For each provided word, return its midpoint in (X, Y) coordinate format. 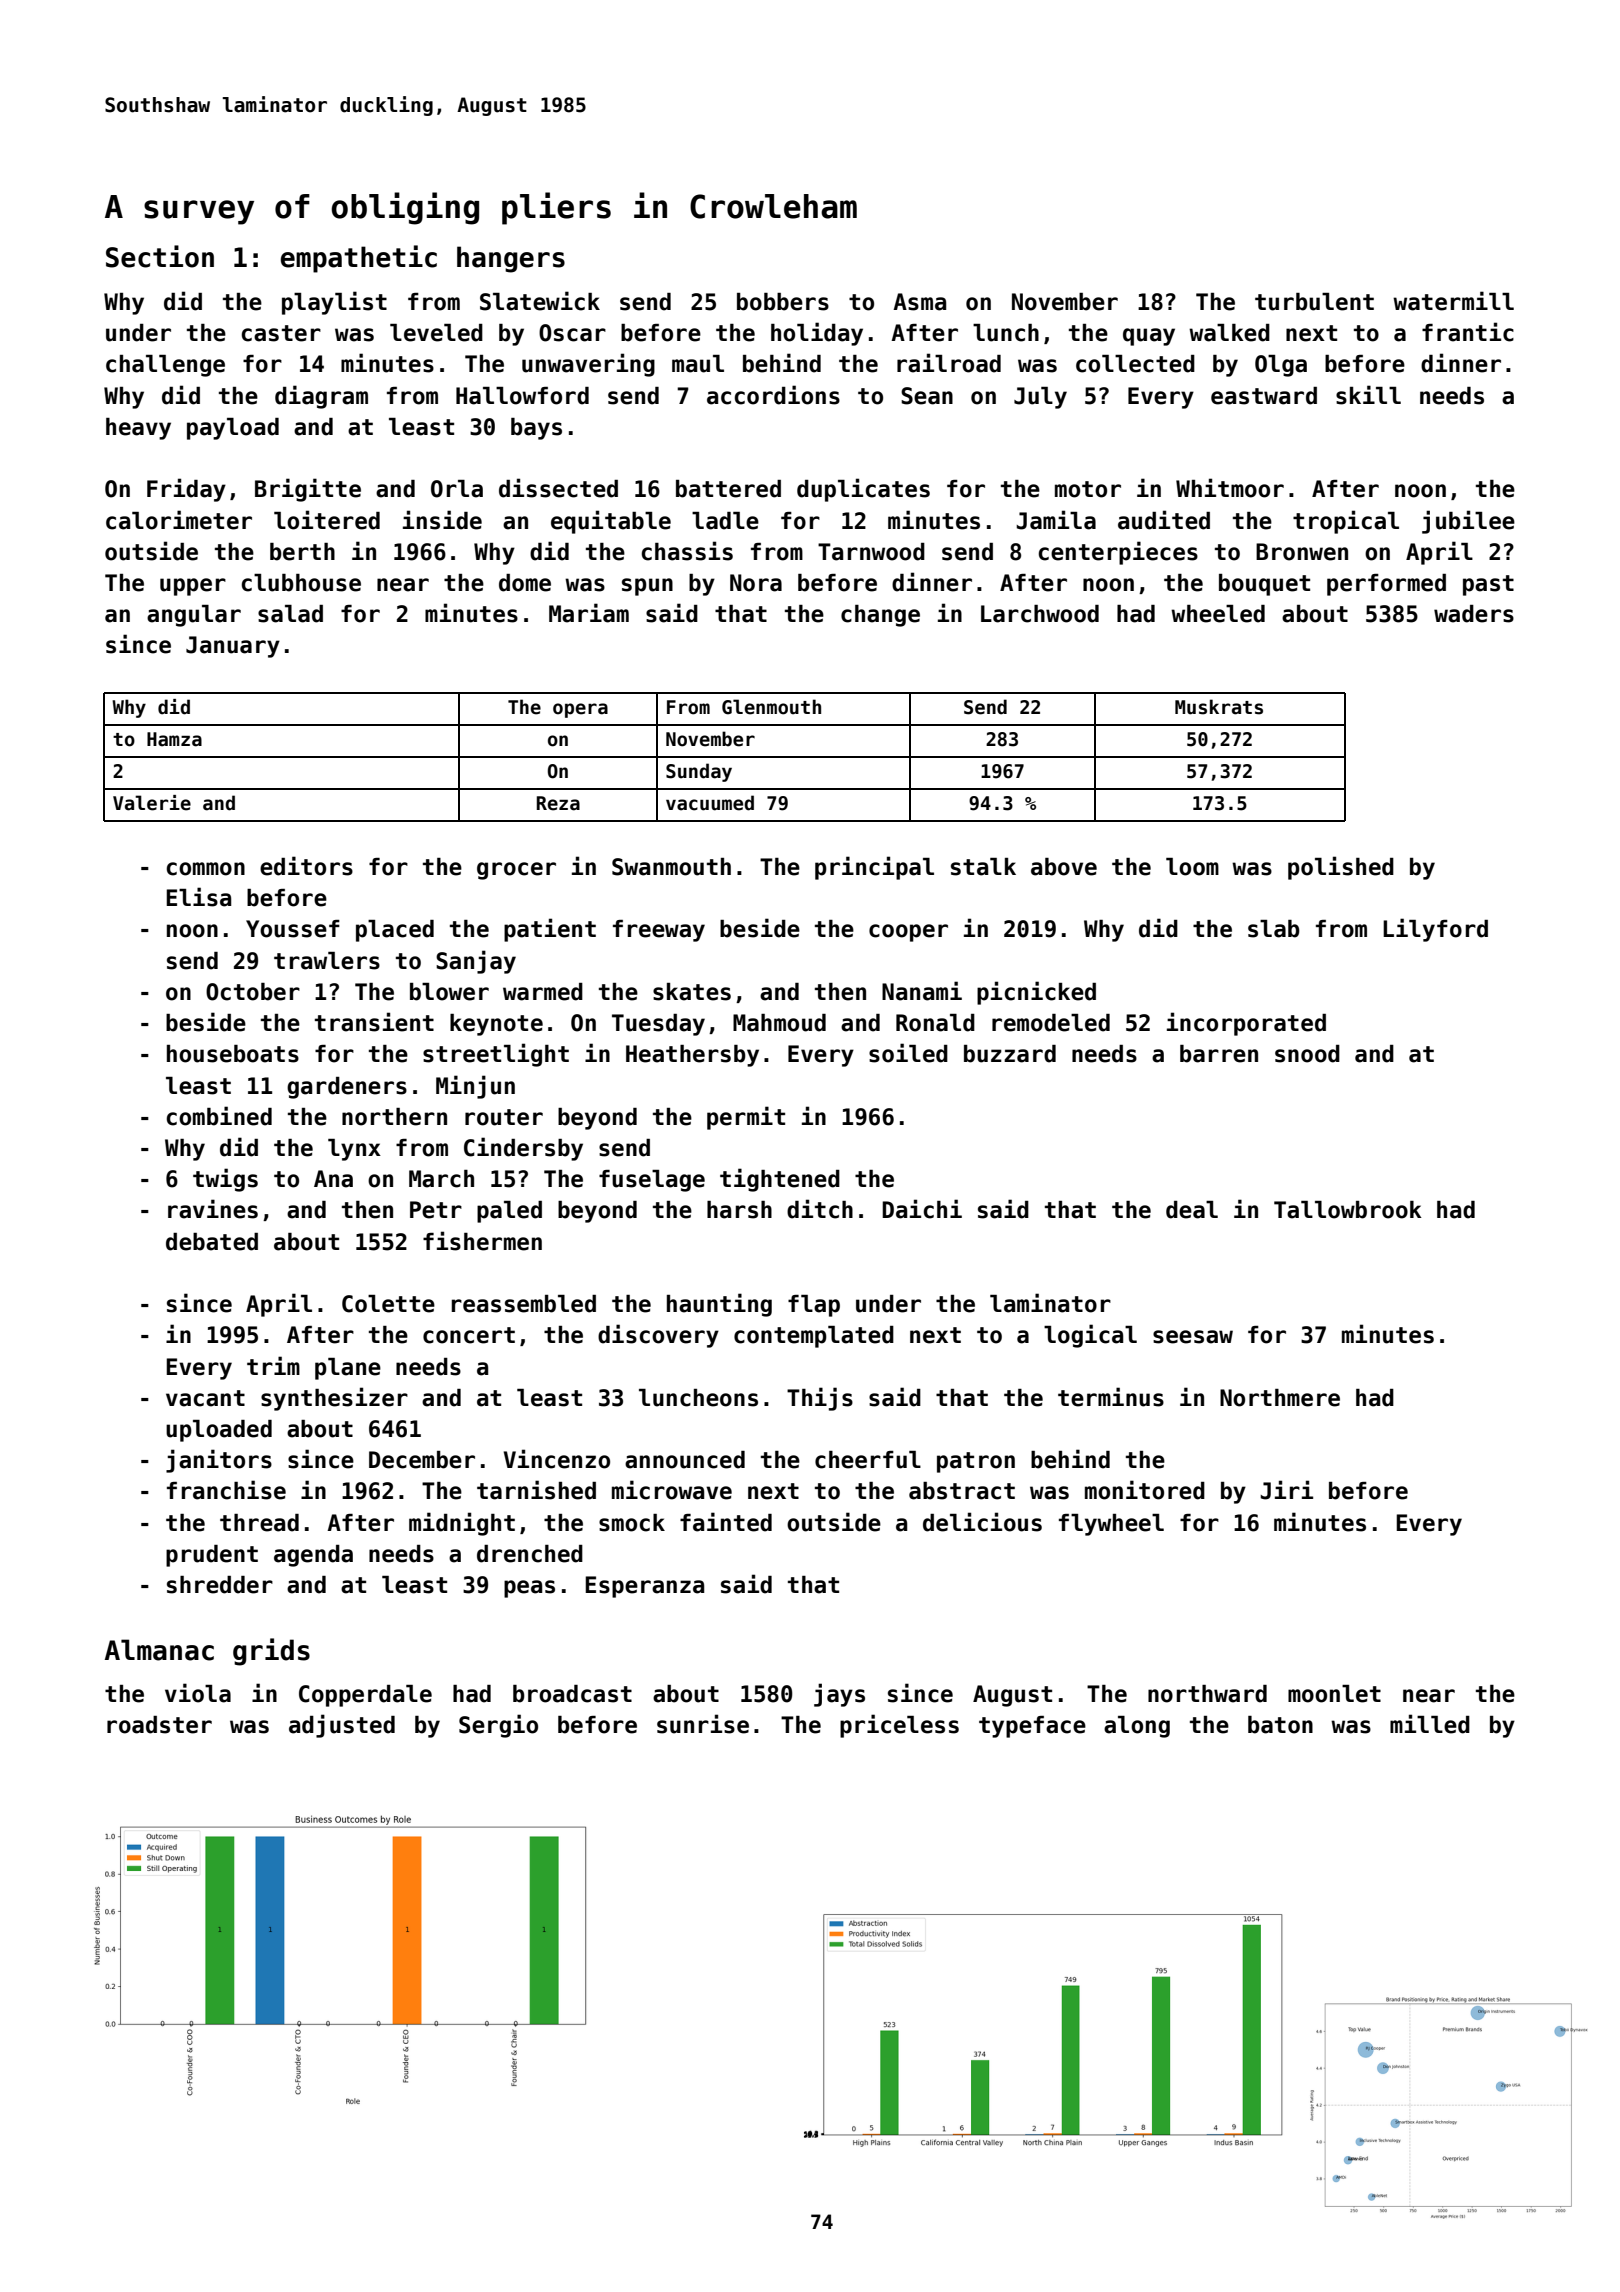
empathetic (359, 259)
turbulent (1314, 302)
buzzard (1010, 1054)
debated (212, 1242)
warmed (543, 992)
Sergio (498, 1726)
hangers (511, 259)
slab (1274, 929)
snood (1307, 1054)
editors (306, 866)
